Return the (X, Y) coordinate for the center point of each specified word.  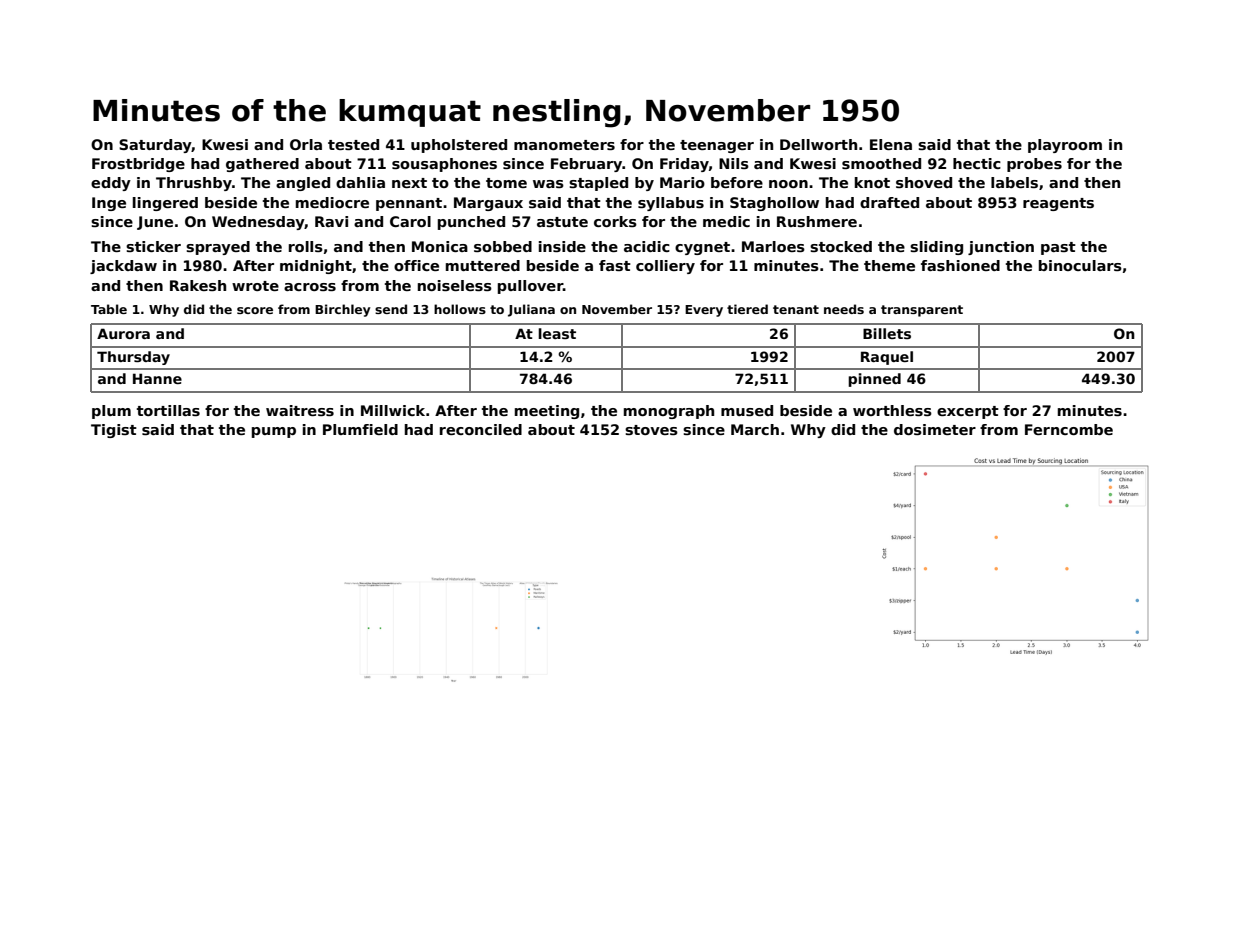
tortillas (168, 410)
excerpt (968, 412)
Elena (891, 144)
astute (562, 222)
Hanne (157, 378)
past (1058, 248)
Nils (734, 163)
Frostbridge (138, 165)
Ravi (331, 221)
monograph (669, 412)
